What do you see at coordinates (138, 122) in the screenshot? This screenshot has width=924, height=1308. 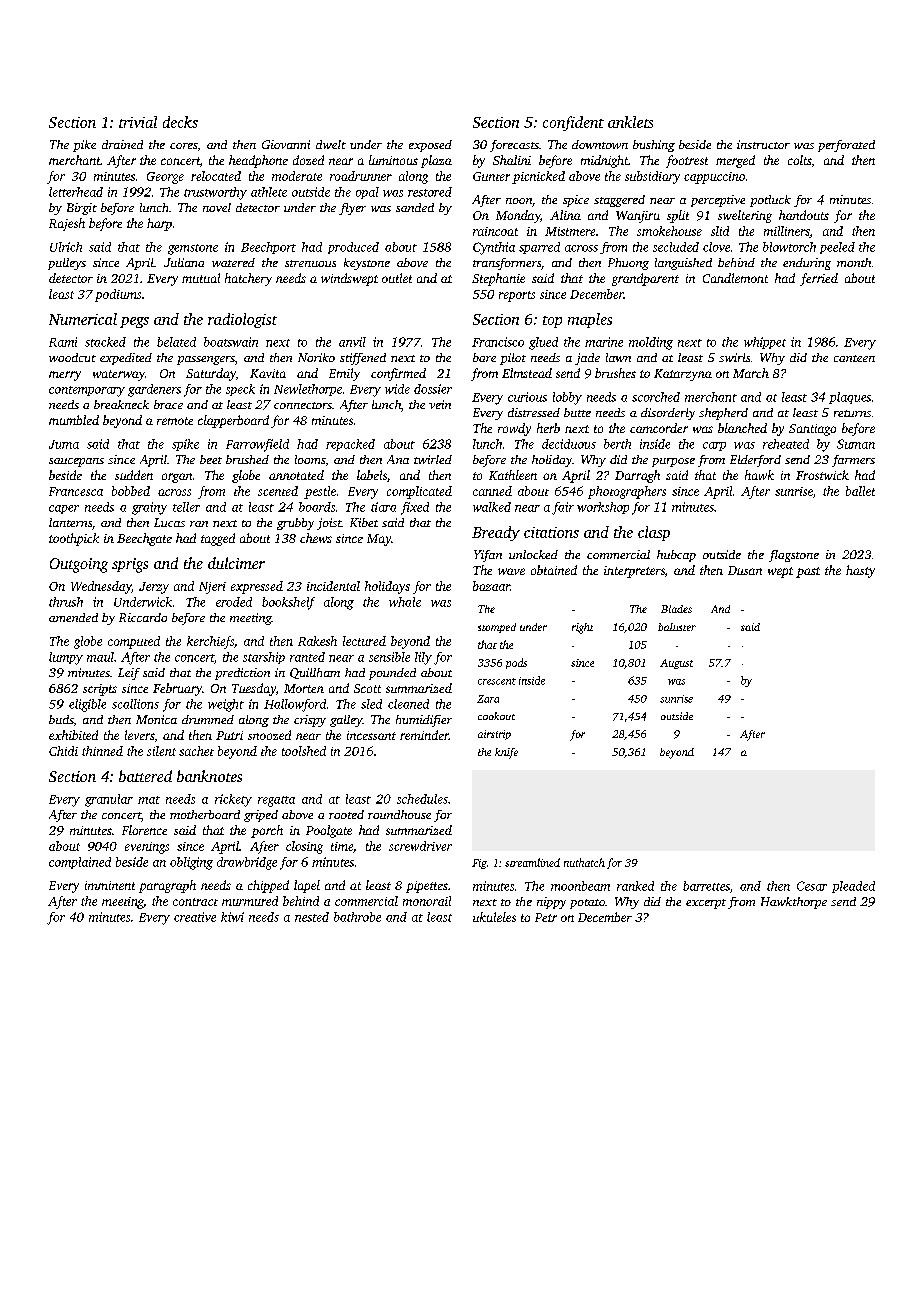 I see `trivial` at bounding box center [138, 122].
